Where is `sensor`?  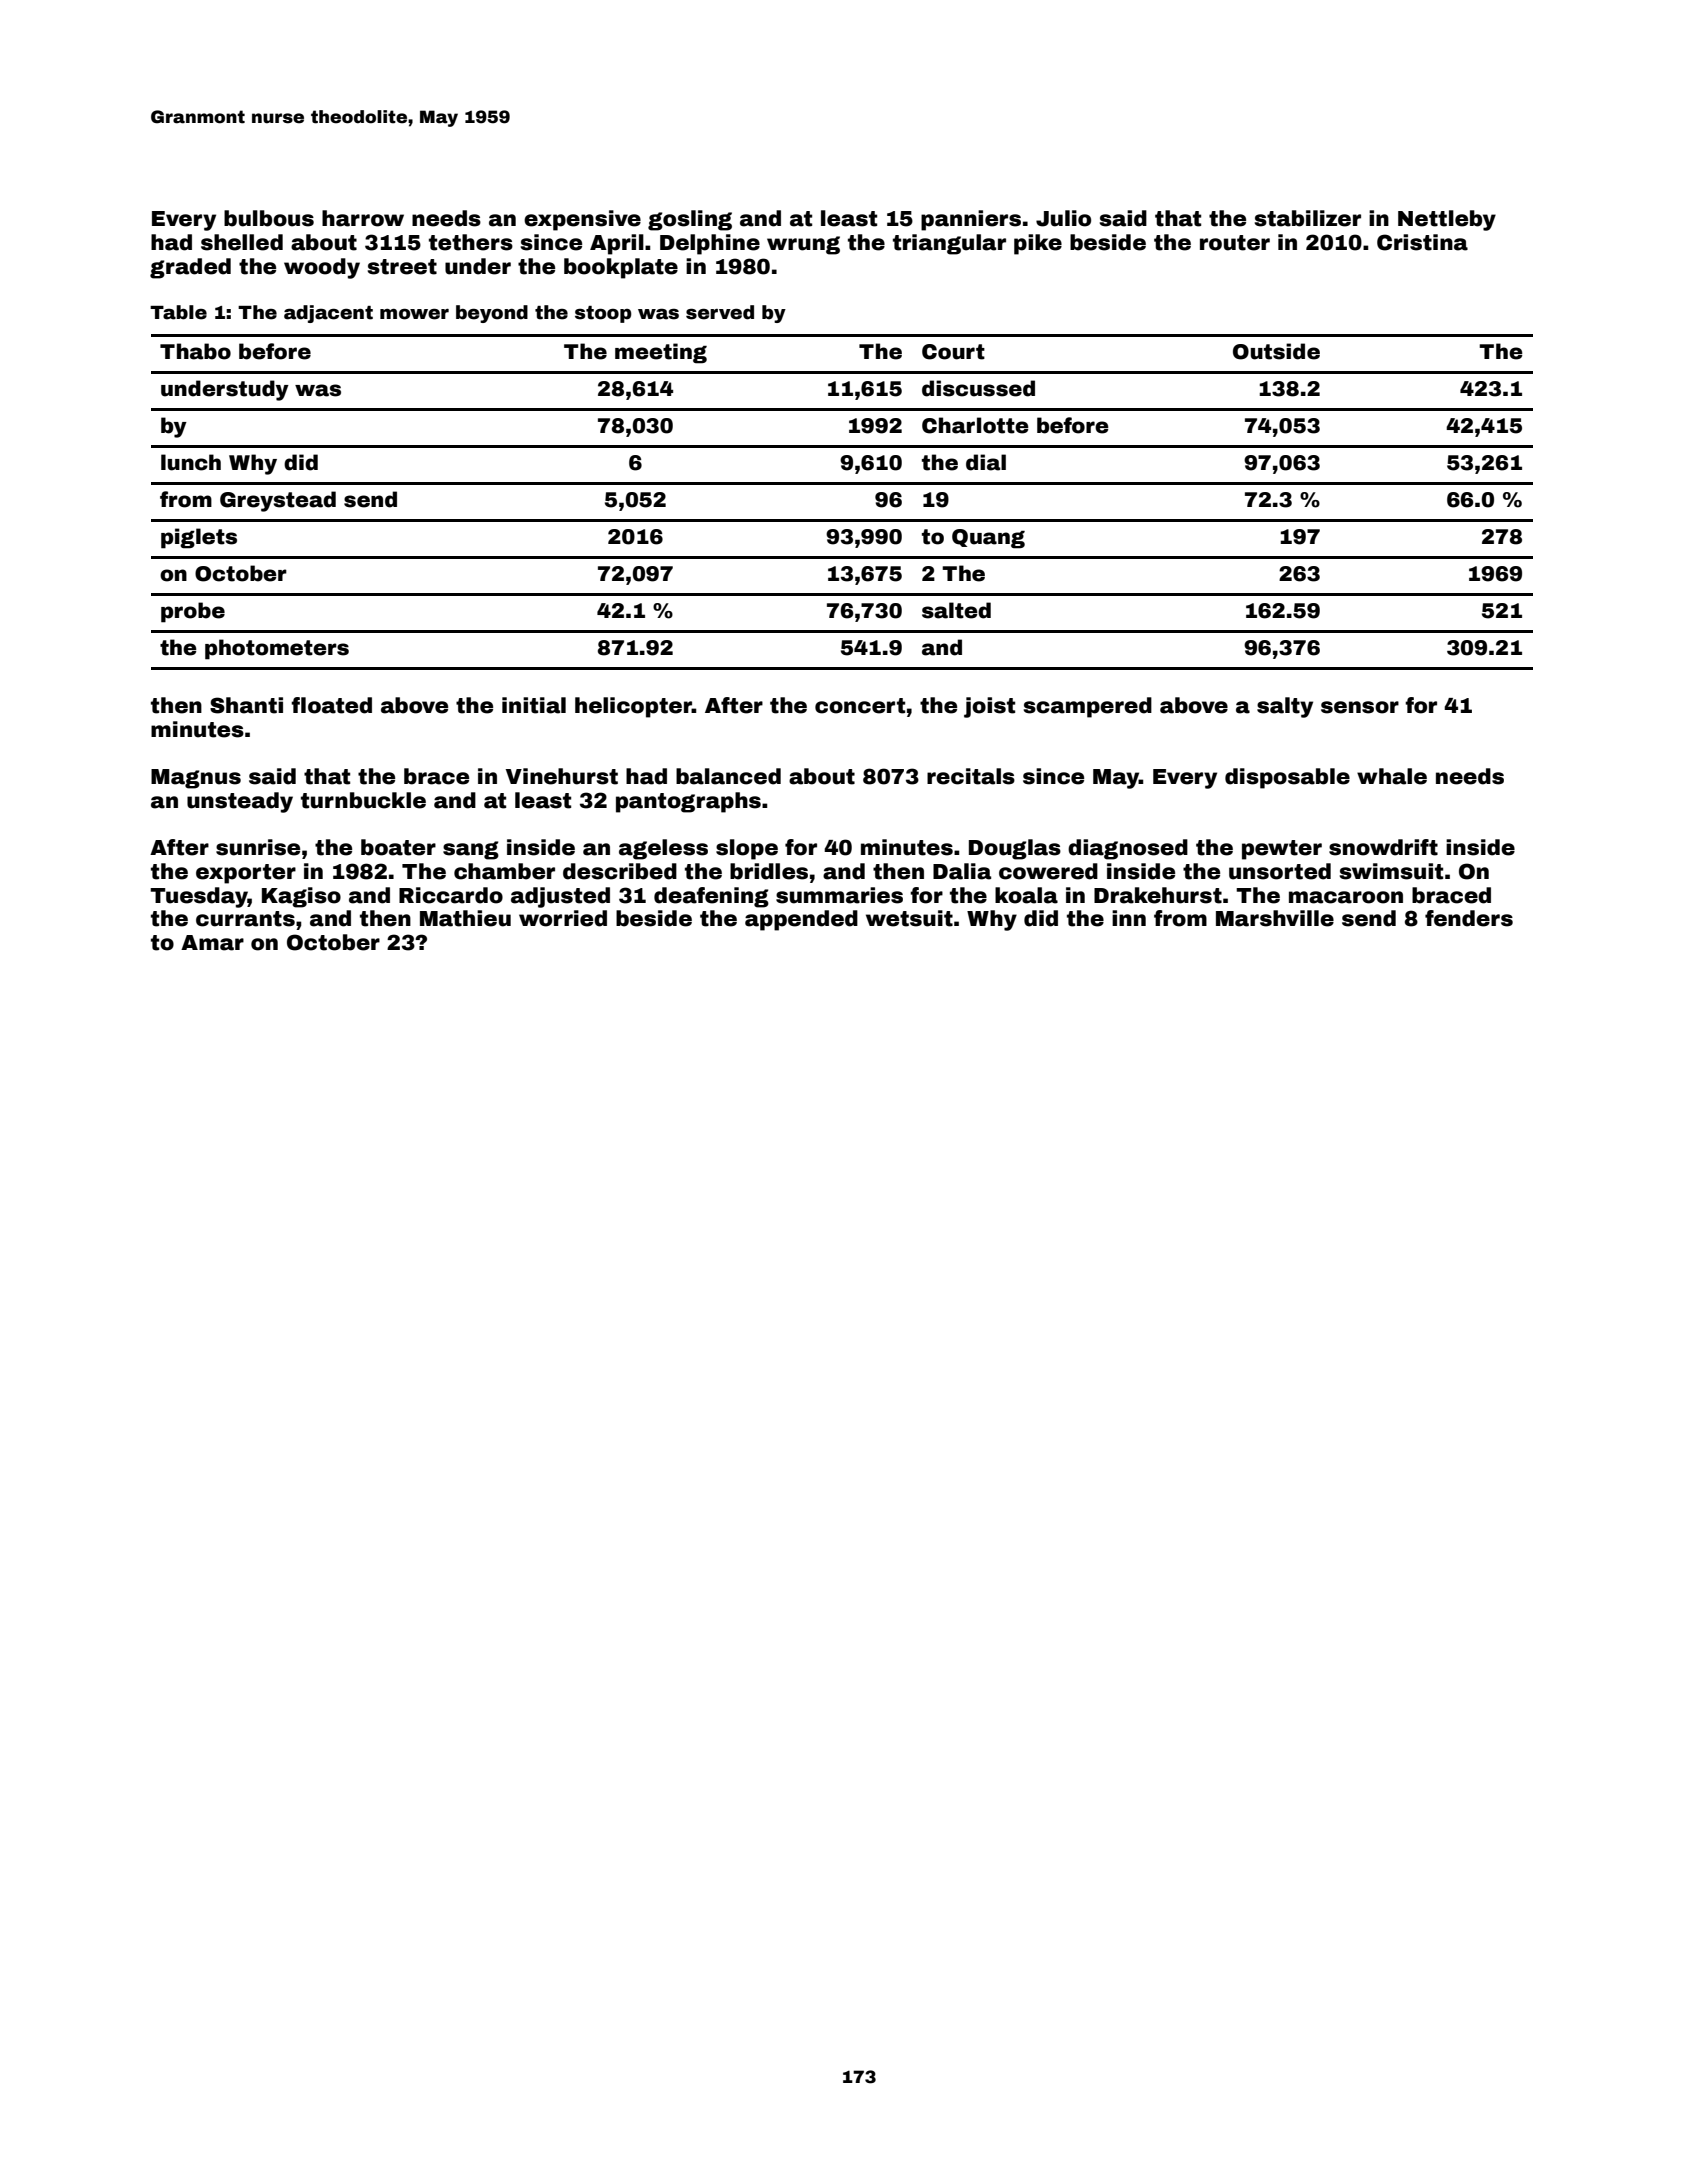 sensor is located at coordinates (1360, 707).
